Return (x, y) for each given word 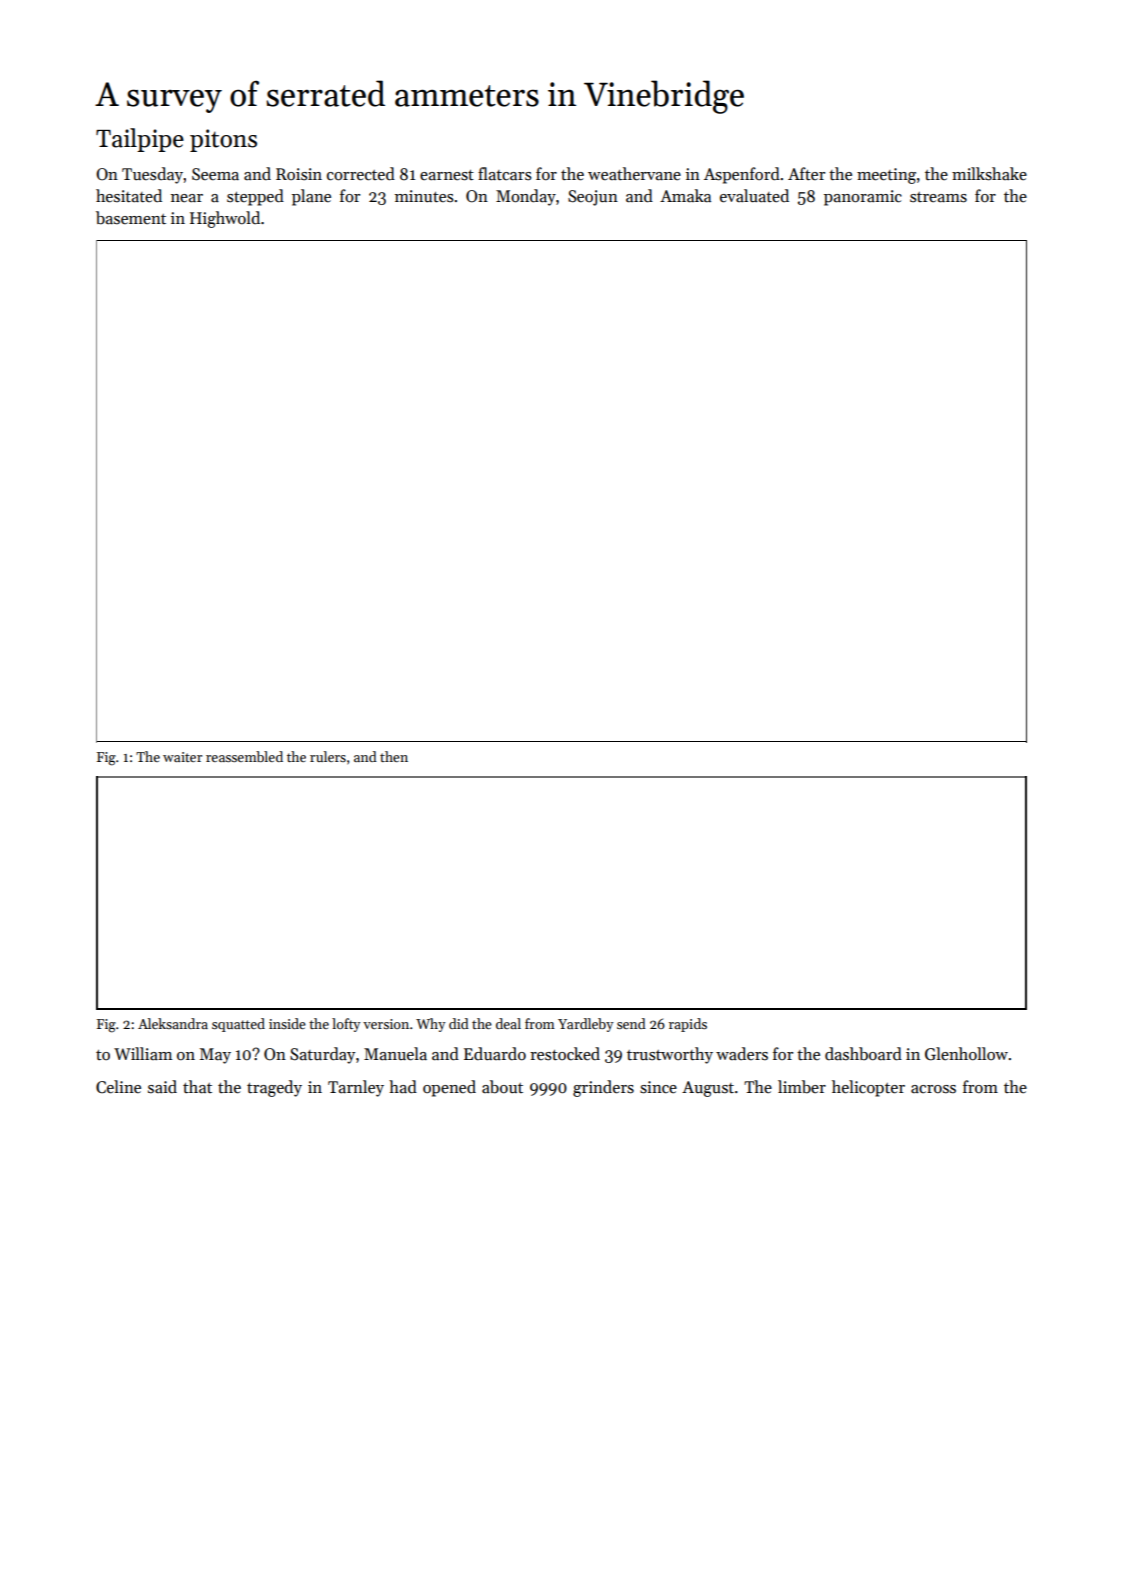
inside (287, 1023)
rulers (328, 756)
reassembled (244, 756)
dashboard (863, 1054)
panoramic (863, 198)
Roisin (299, 174)
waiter (182, 757)
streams (938, 197)
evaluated (754, 196)
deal (508, 1023)
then (394, 756)
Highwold (225, 219)
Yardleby (586, 1025)
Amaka (685, 196)
